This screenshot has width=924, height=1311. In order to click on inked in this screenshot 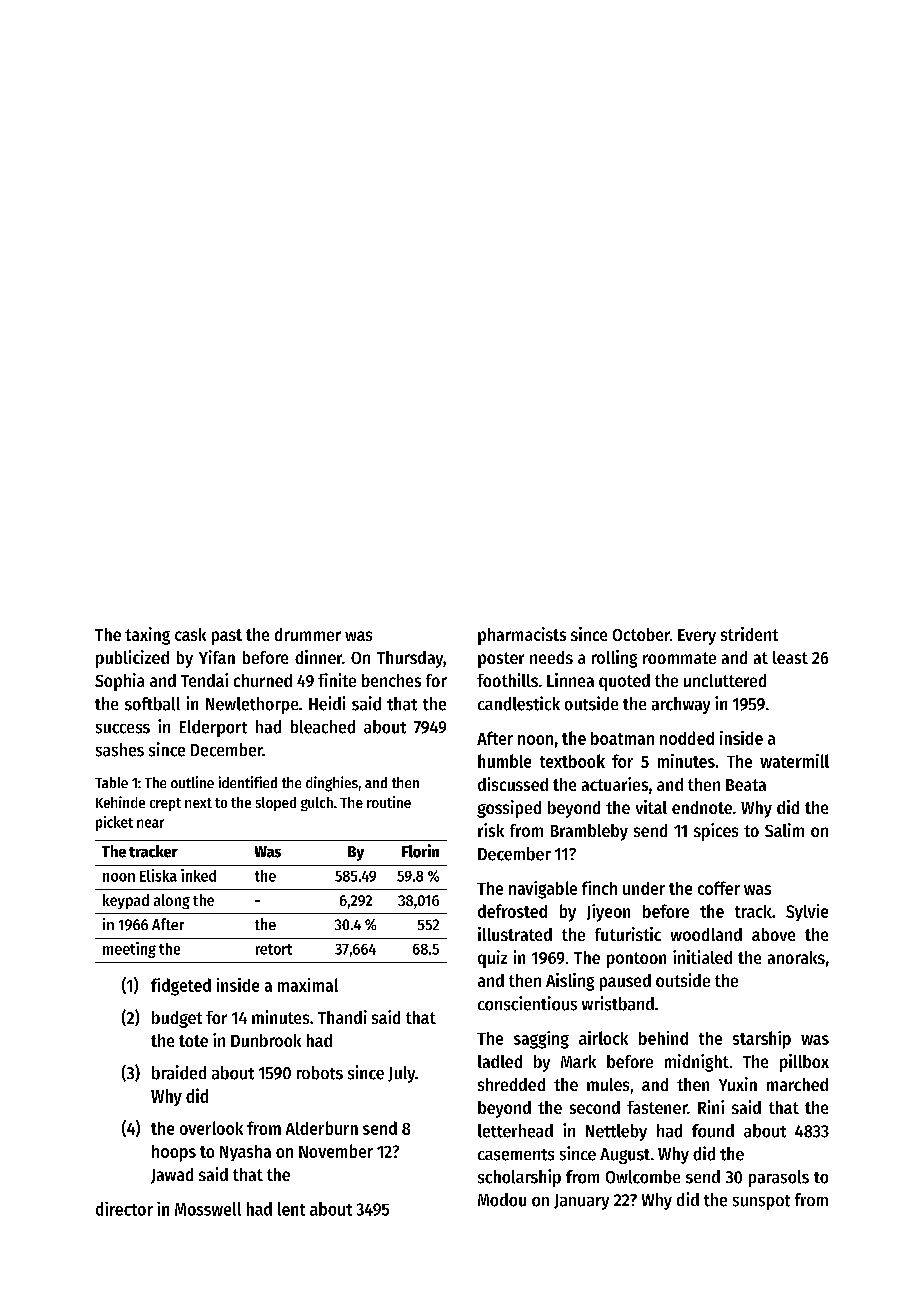, I will do `click(198, 875)`.
